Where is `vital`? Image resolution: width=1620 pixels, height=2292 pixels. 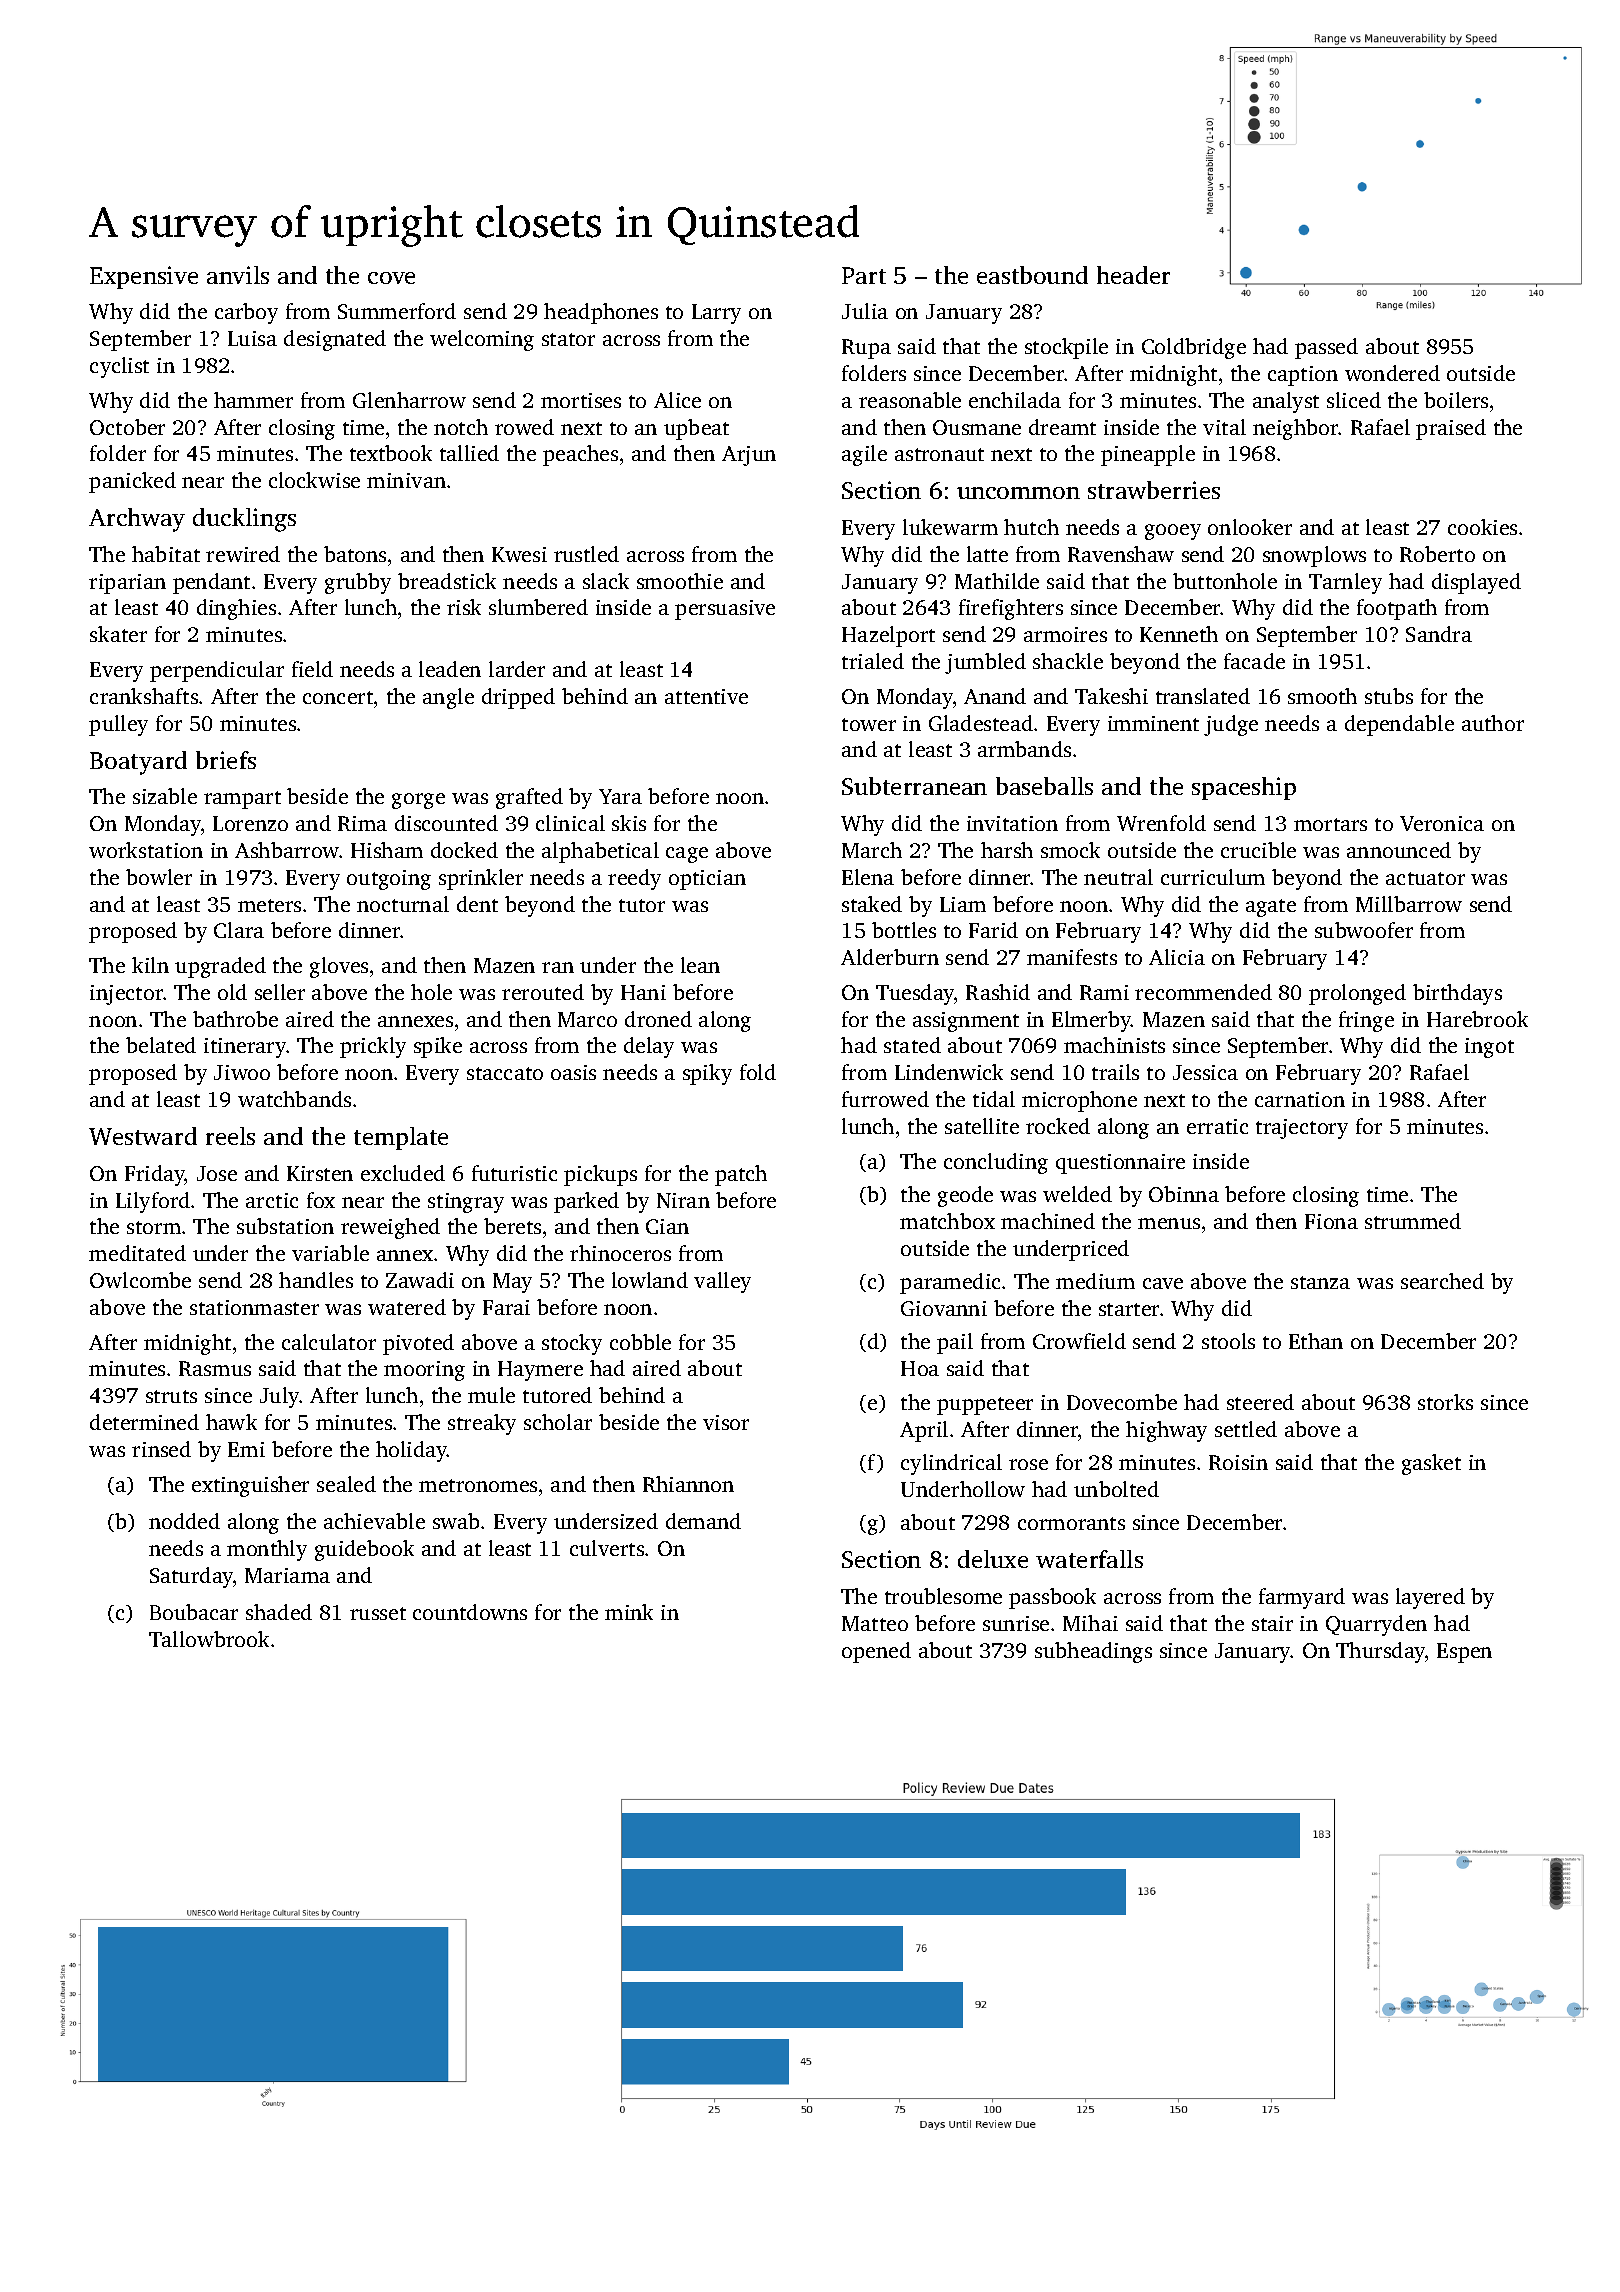
vital is located at coordinates (1224, 427).
